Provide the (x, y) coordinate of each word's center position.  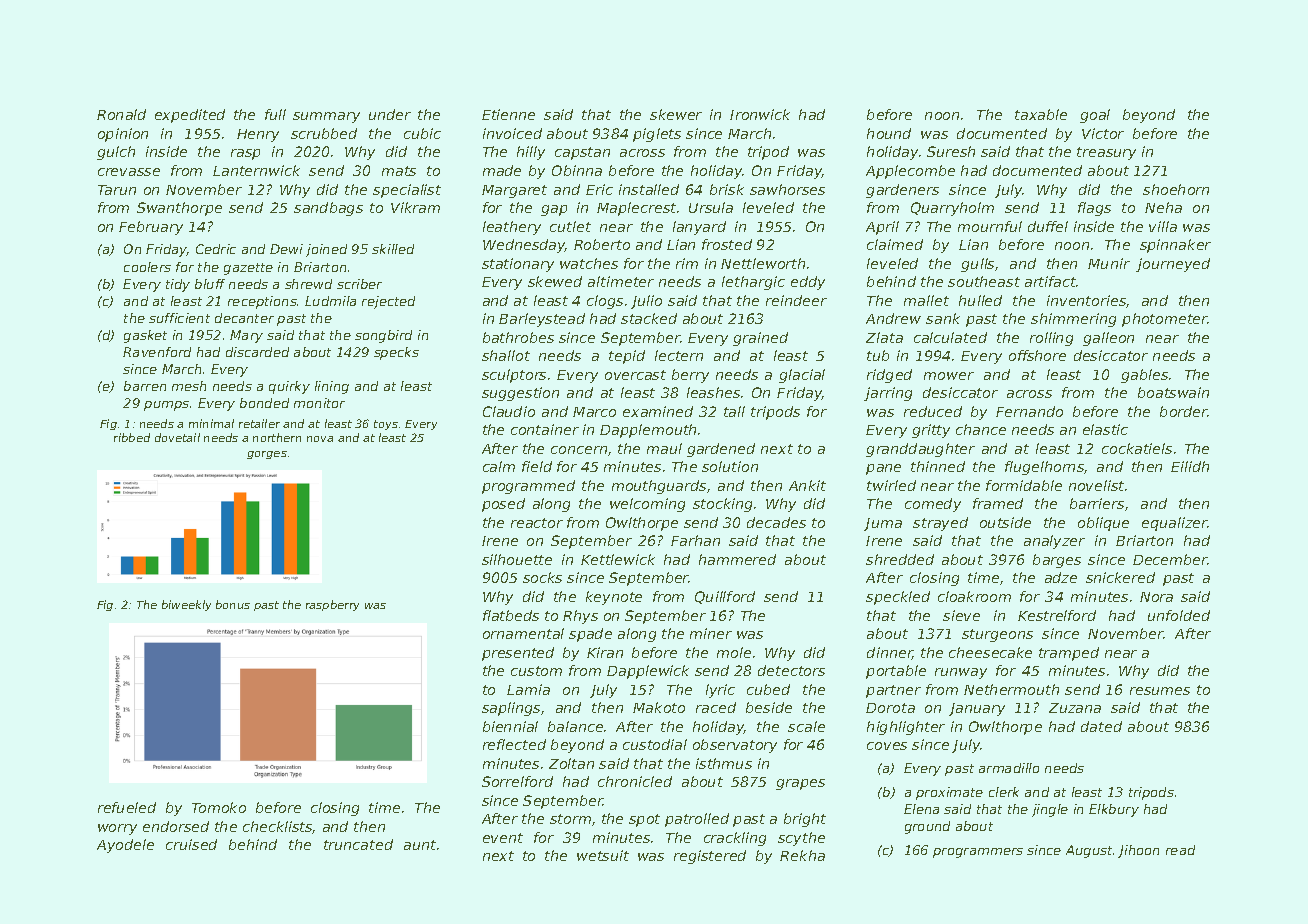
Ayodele (125, 846)
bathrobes (518, 337)
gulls (977, 265)
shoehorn (1176, 189)
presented (518, 654)
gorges (267, 455)
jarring (888, 394)
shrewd (308, 284)
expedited (190, 116)
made (502, 170)
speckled (898, 598)
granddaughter (920, 450)
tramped (1069, 654)
